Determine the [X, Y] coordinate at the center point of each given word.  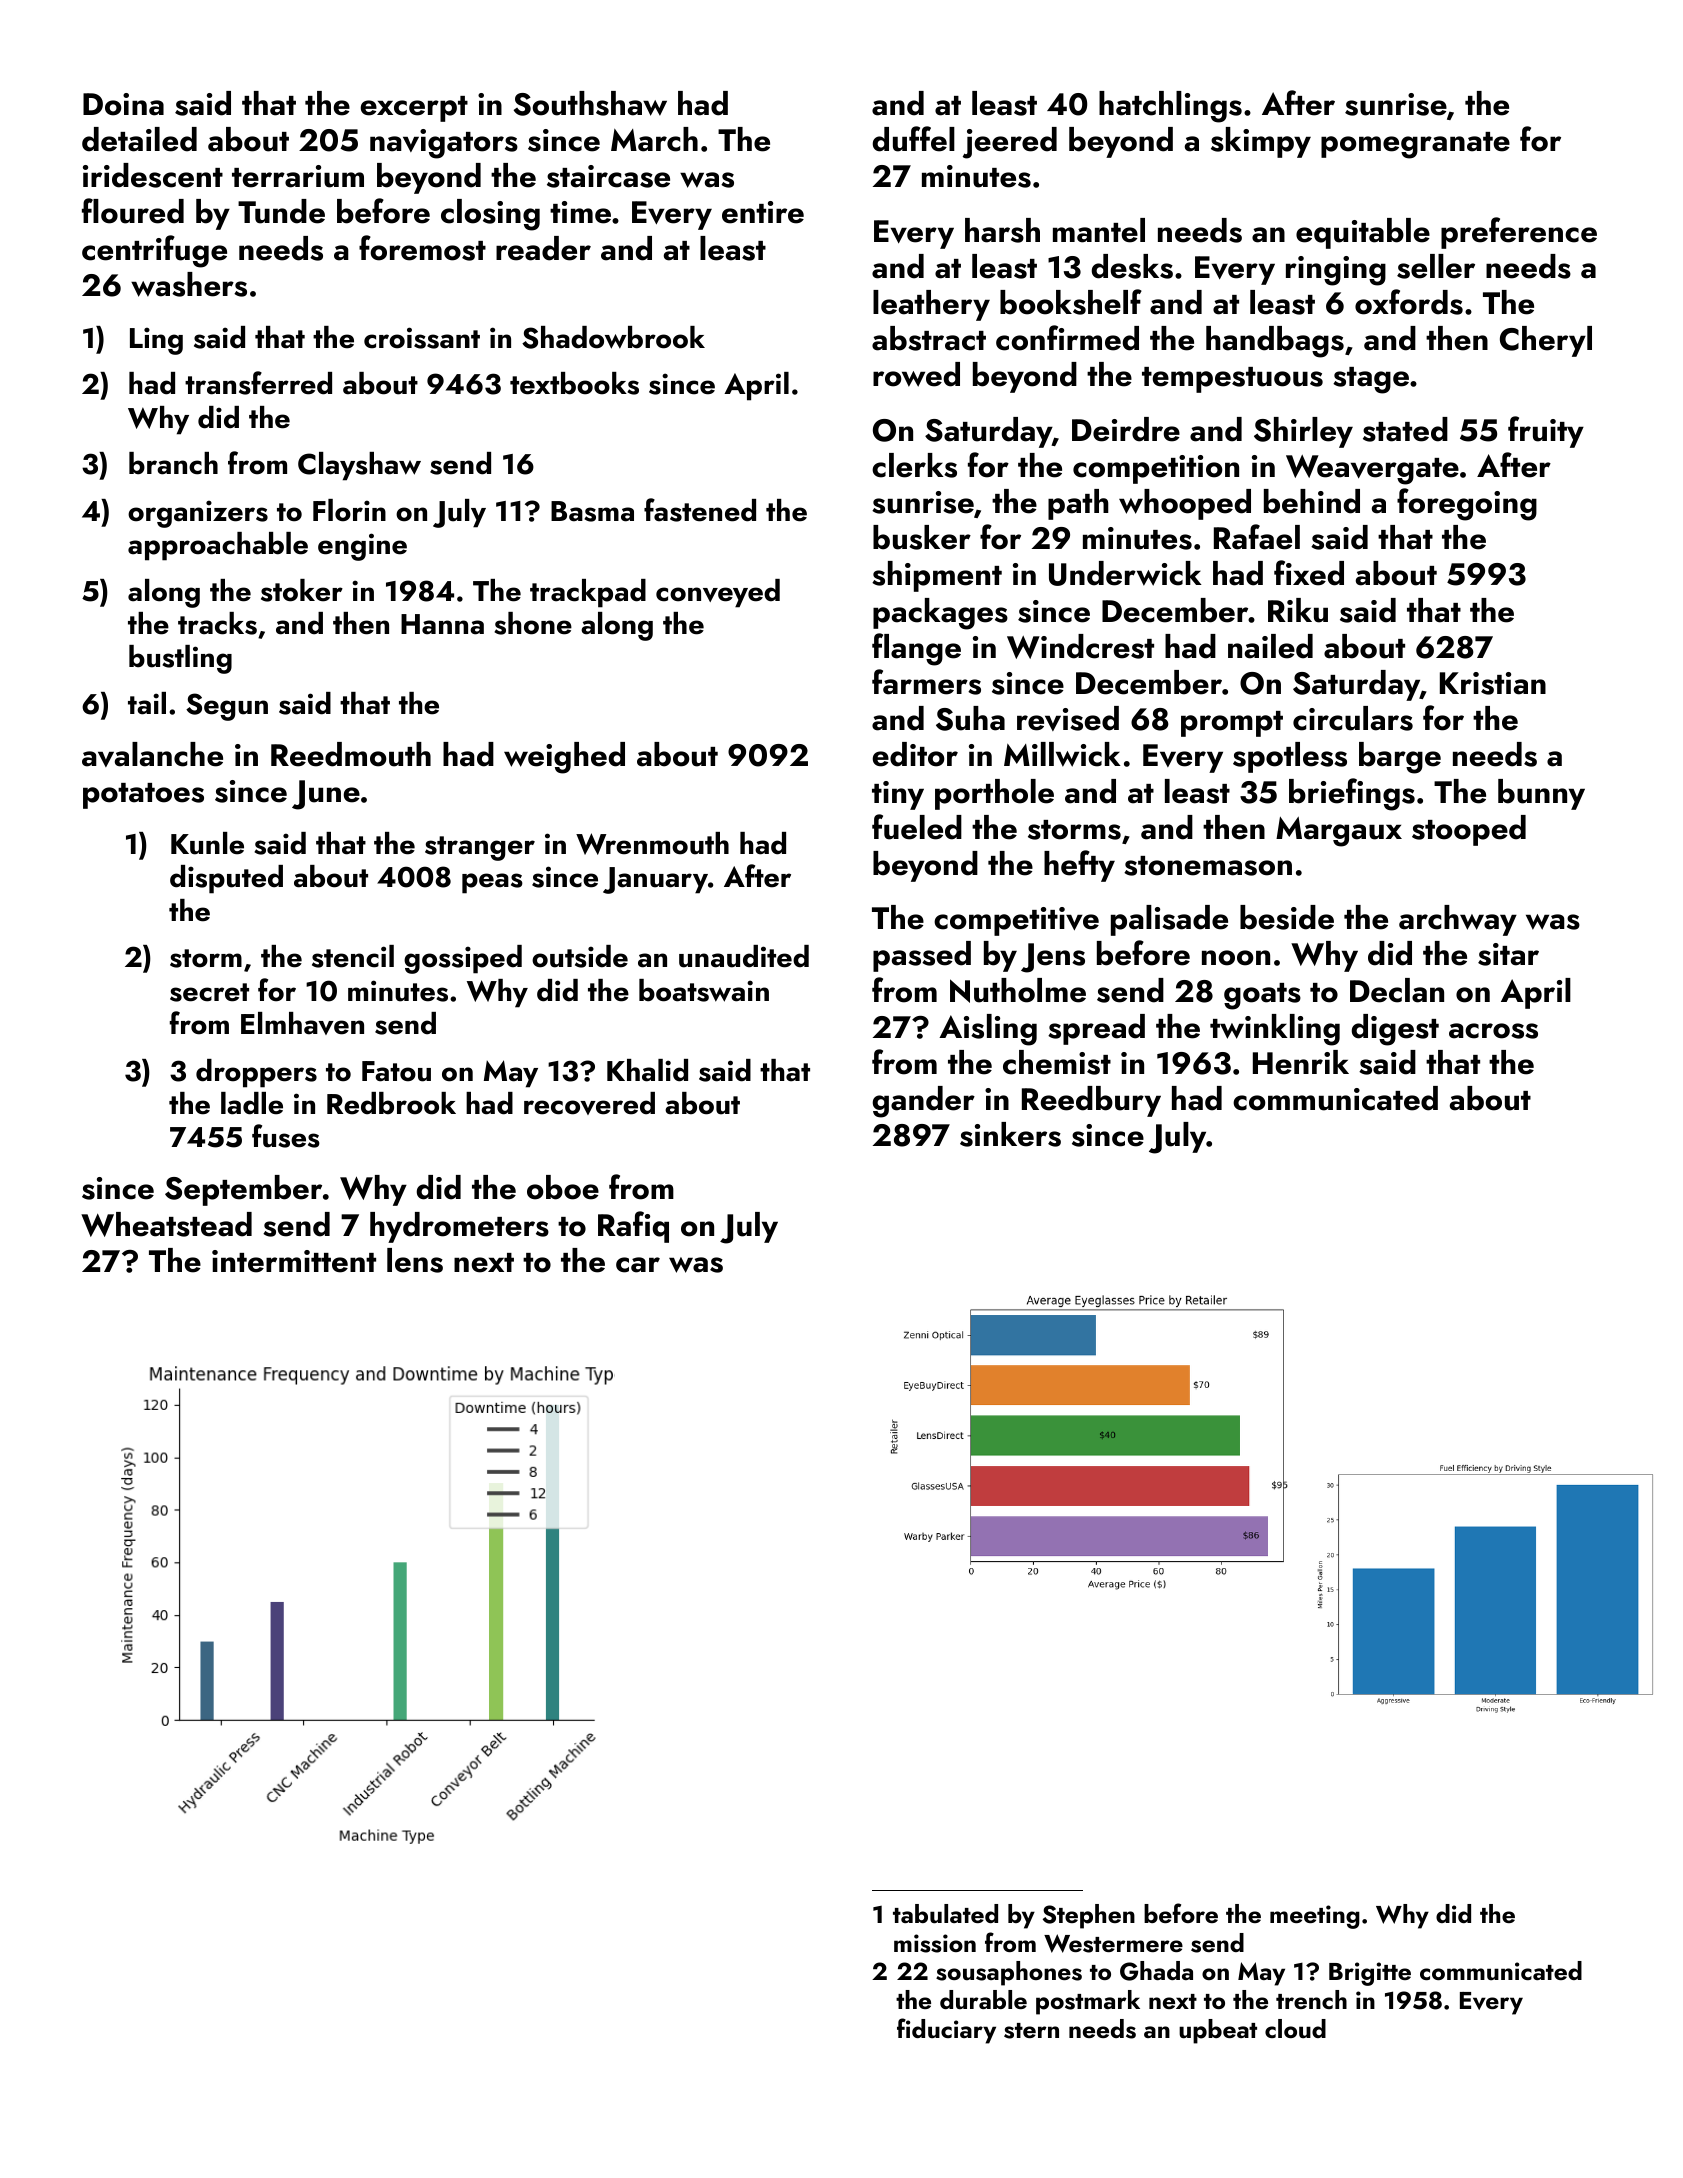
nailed [1270, 646]
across [1493, 1031]
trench [1311, 1999]
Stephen [1089, 1916]
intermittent [294, 1261]
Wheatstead [166, 1224]
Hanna [442, 624]
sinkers [1010, 1134]
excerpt [414, 109]
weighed [564, 758]
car [638, 1265]
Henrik [1301, 1062]
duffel [914, 139]
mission [935, 1943]
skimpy [1261, 142]
